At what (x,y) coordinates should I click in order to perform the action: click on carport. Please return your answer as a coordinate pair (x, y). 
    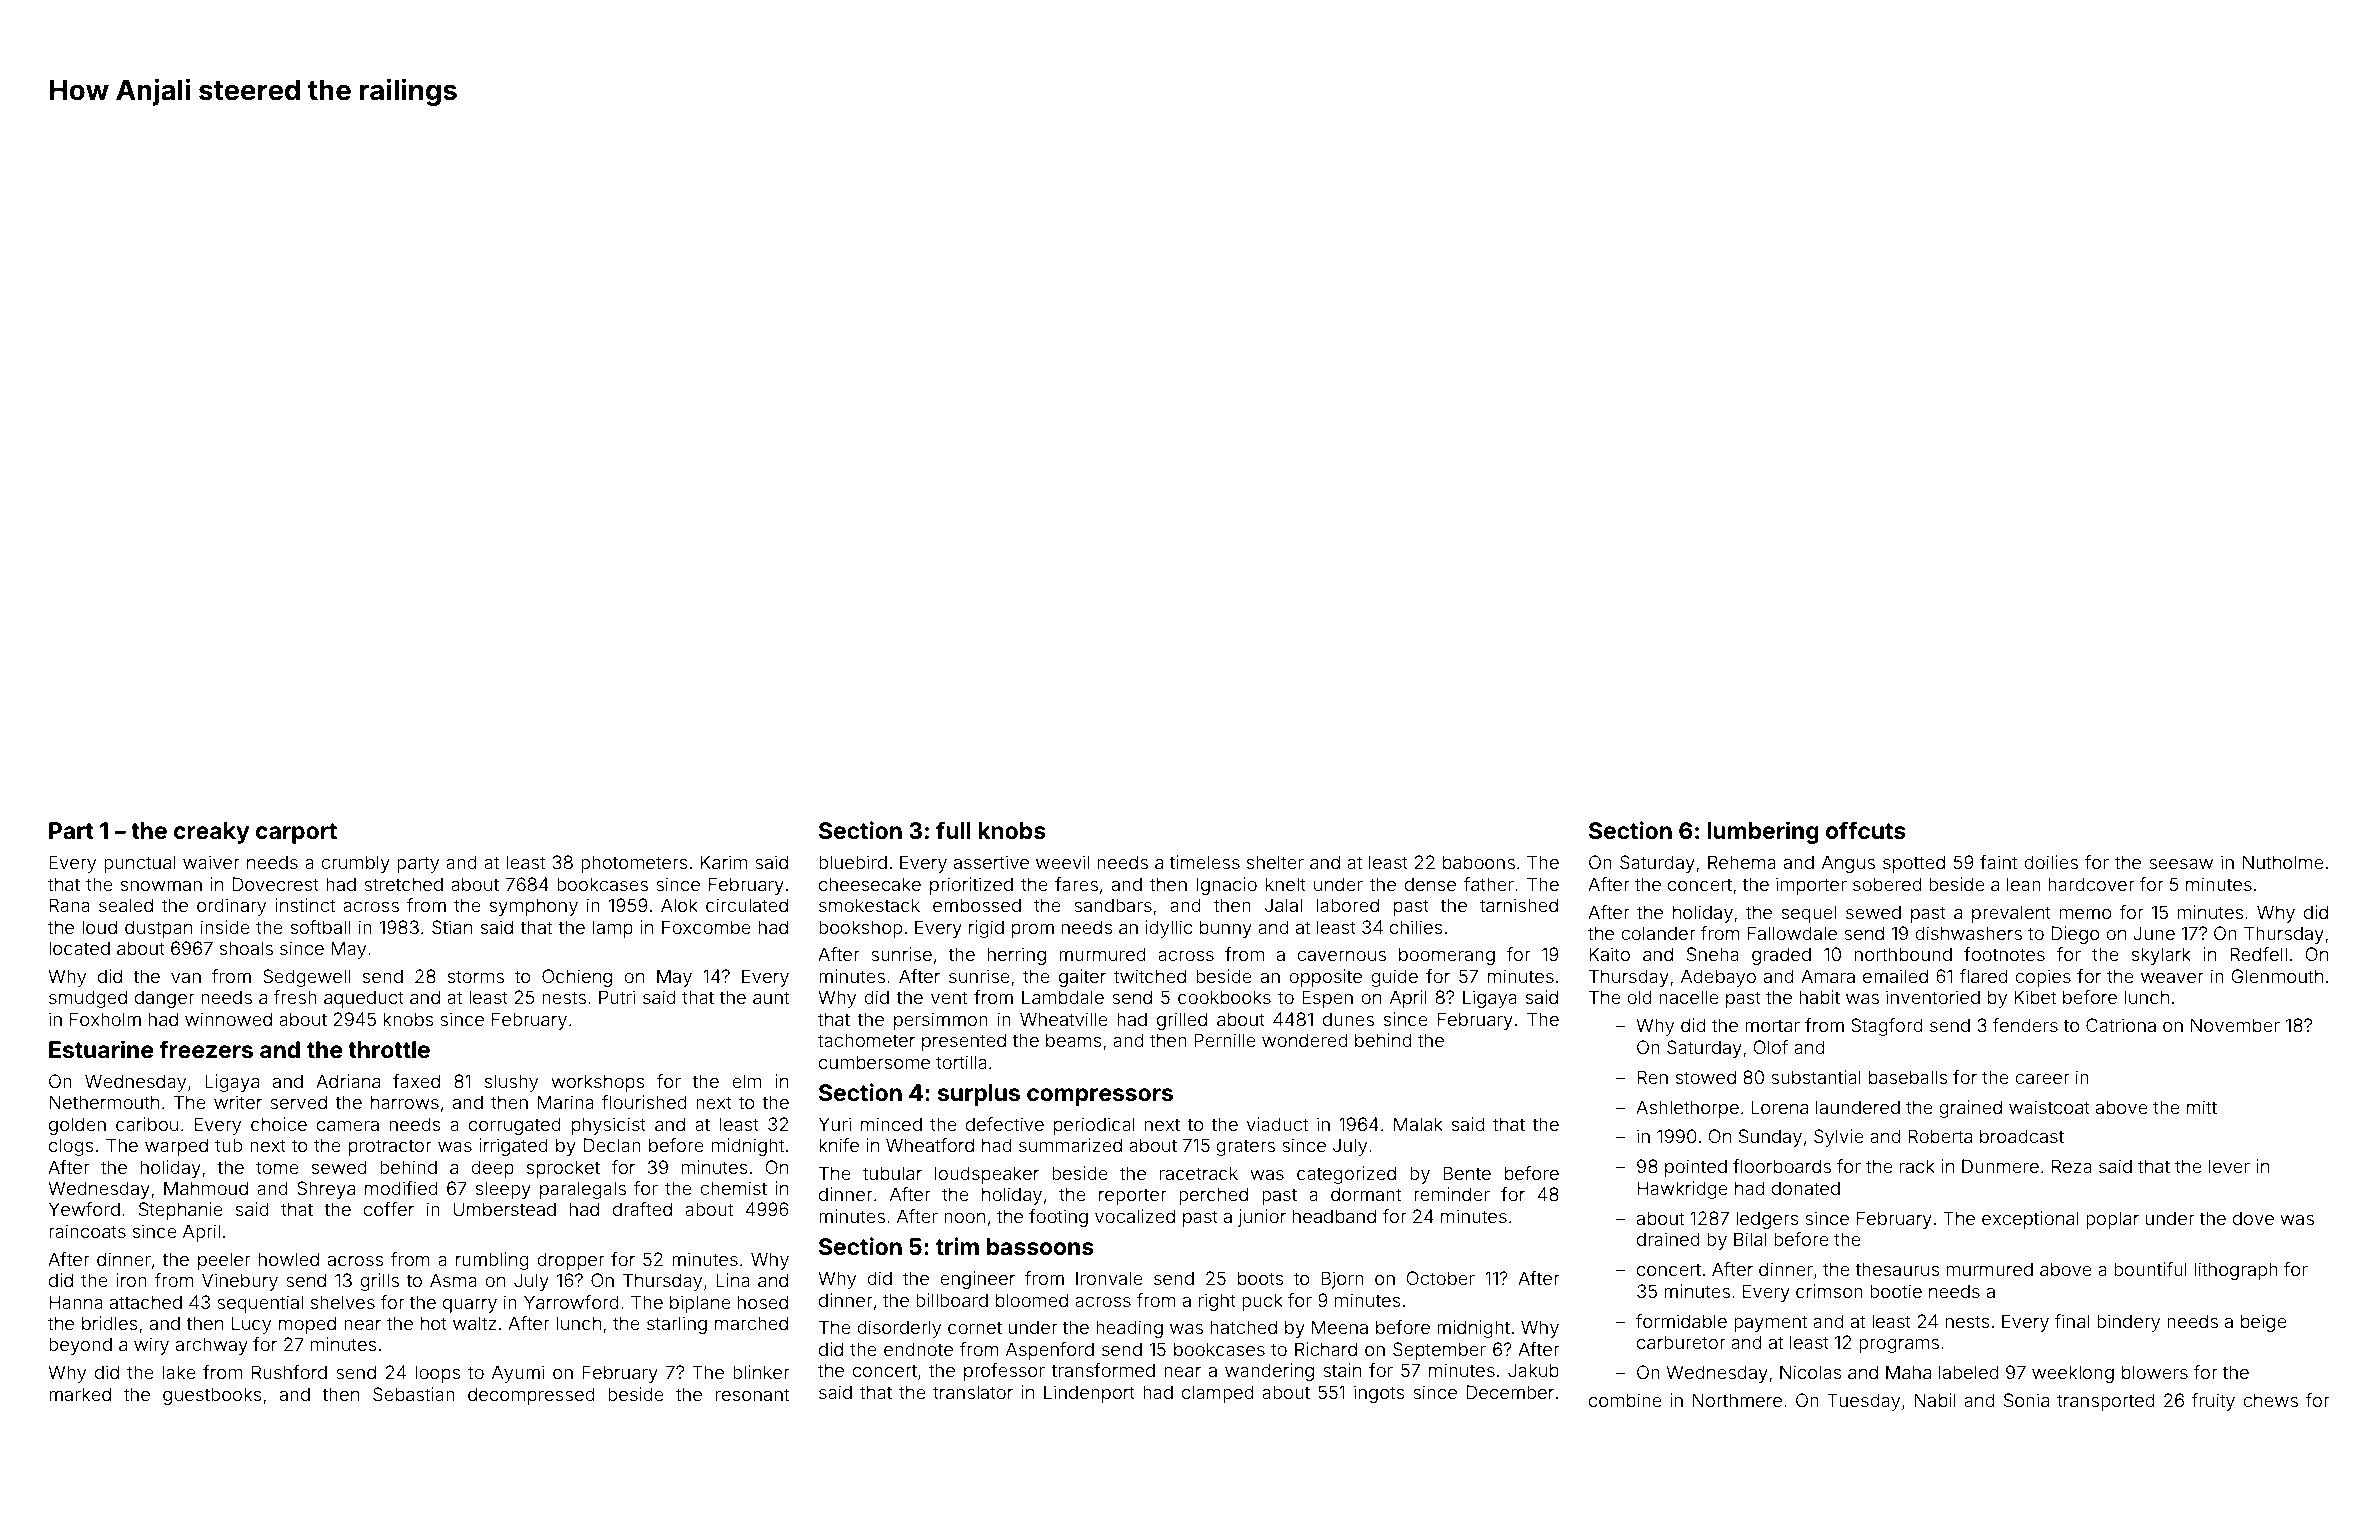
    Looking at the image, I should click on (296, 833).
